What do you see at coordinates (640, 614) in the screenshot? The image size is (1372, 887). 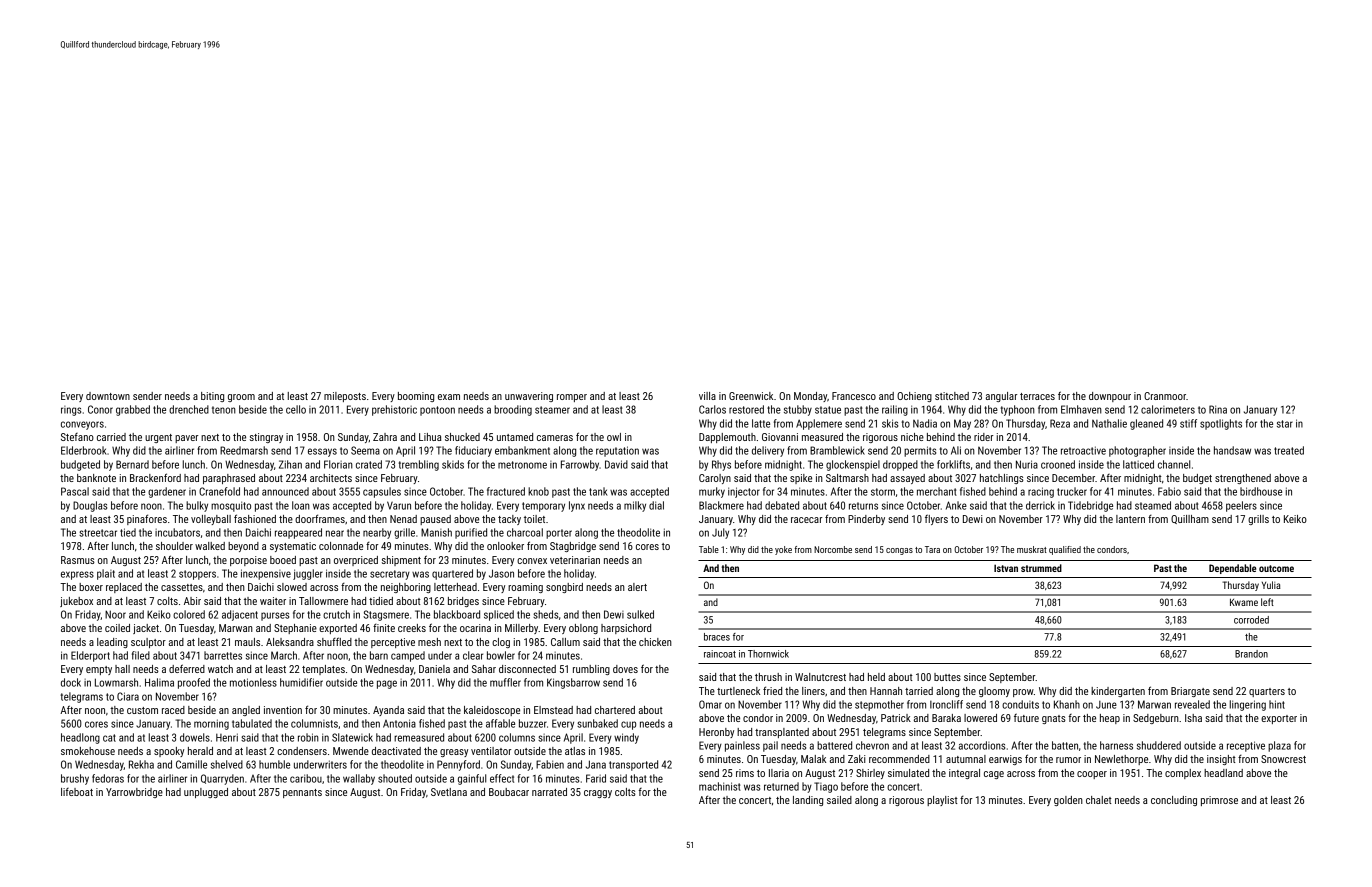 I see `sulked` at bounding box center [640, 614].
